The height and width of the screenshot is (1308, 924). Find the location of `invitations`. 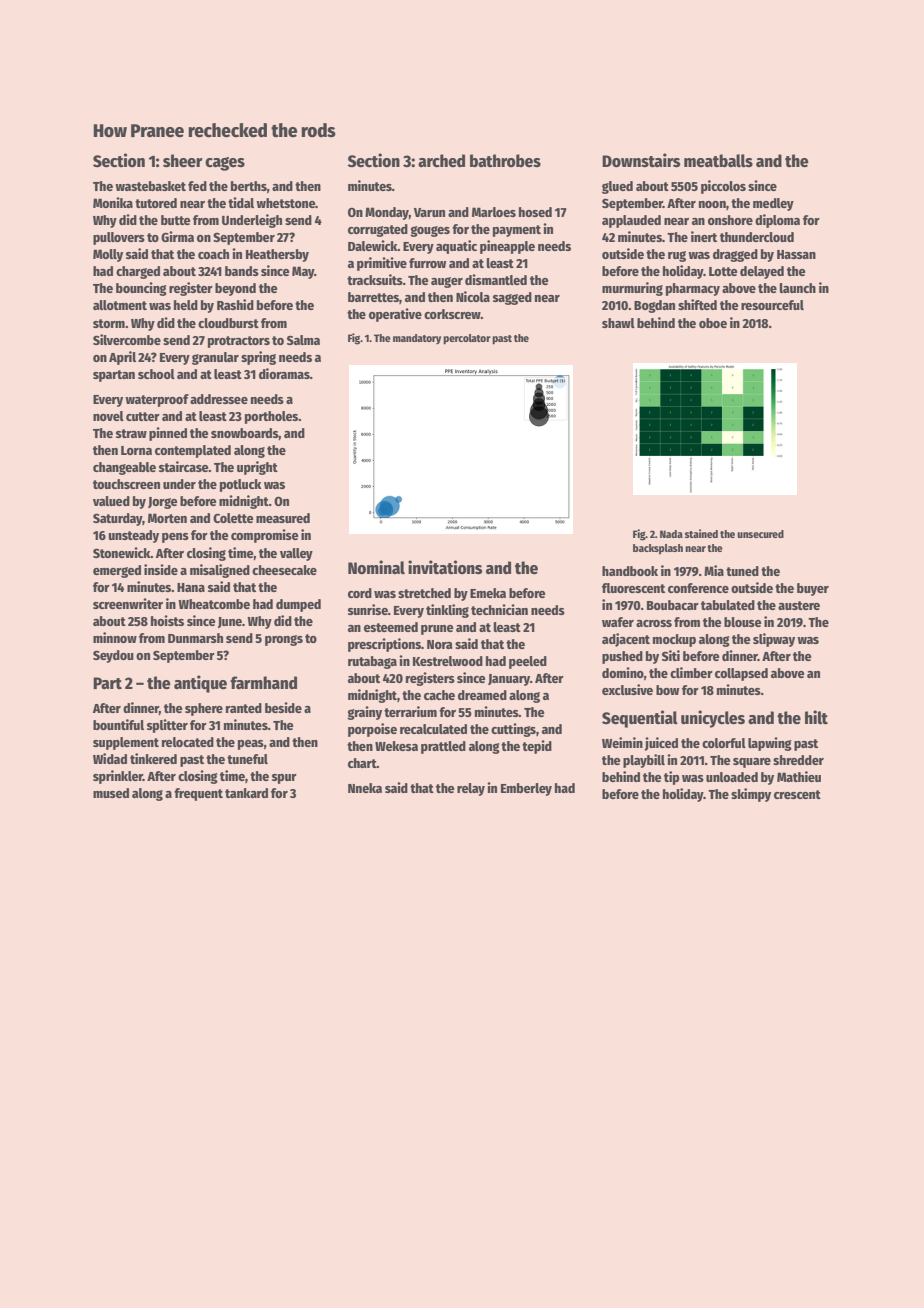

invitations is located at coordinates (445, 567).
